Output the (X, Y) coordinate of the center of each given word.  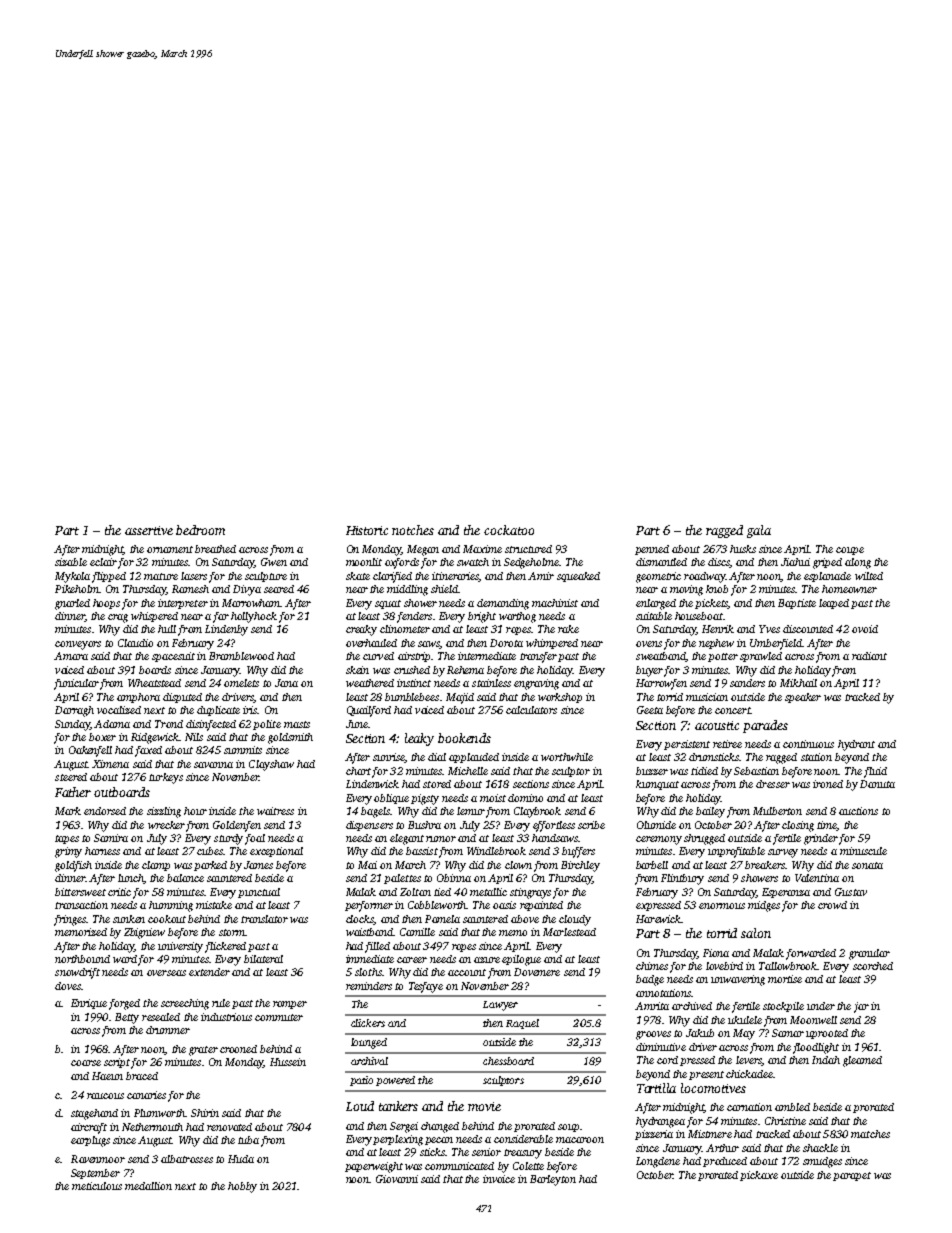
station (816, 757)
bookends (464, 738)
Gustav (851, 892)
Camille (417, 932)
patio (361, 1081)
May (744, 1034)
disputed (182, 698)
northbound (82, 959)
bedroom (200, 530)
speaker (803, 698)
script (117, 1063)
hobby (242, 1187)
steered (71, 777)
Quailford (369, 711)
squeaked (578, 577)
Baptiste (797, 604)
